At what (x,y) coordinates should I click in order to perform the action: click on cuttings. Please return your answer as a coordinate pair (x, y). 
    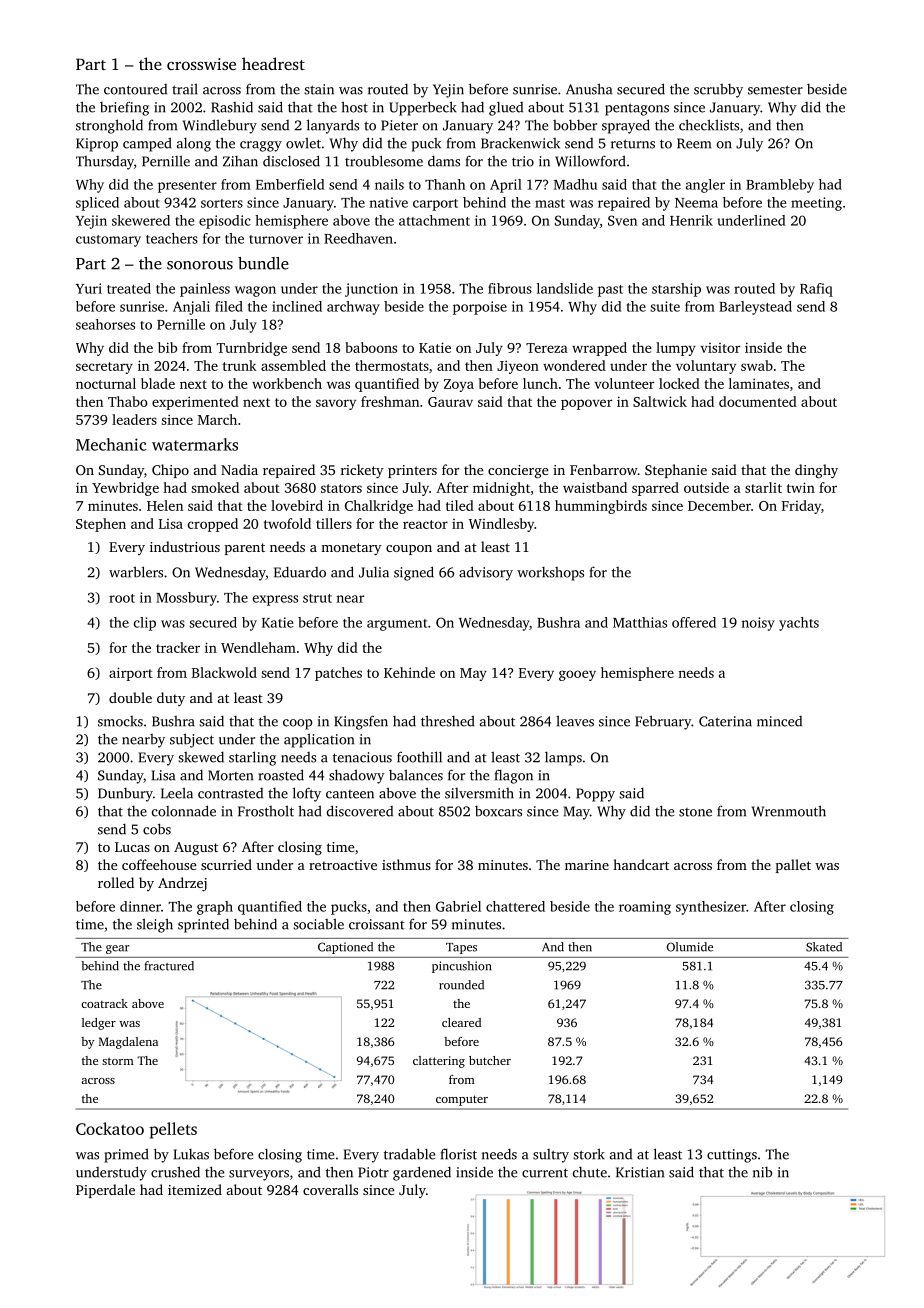
    Looking at the image, I should click on (732, 1156).
